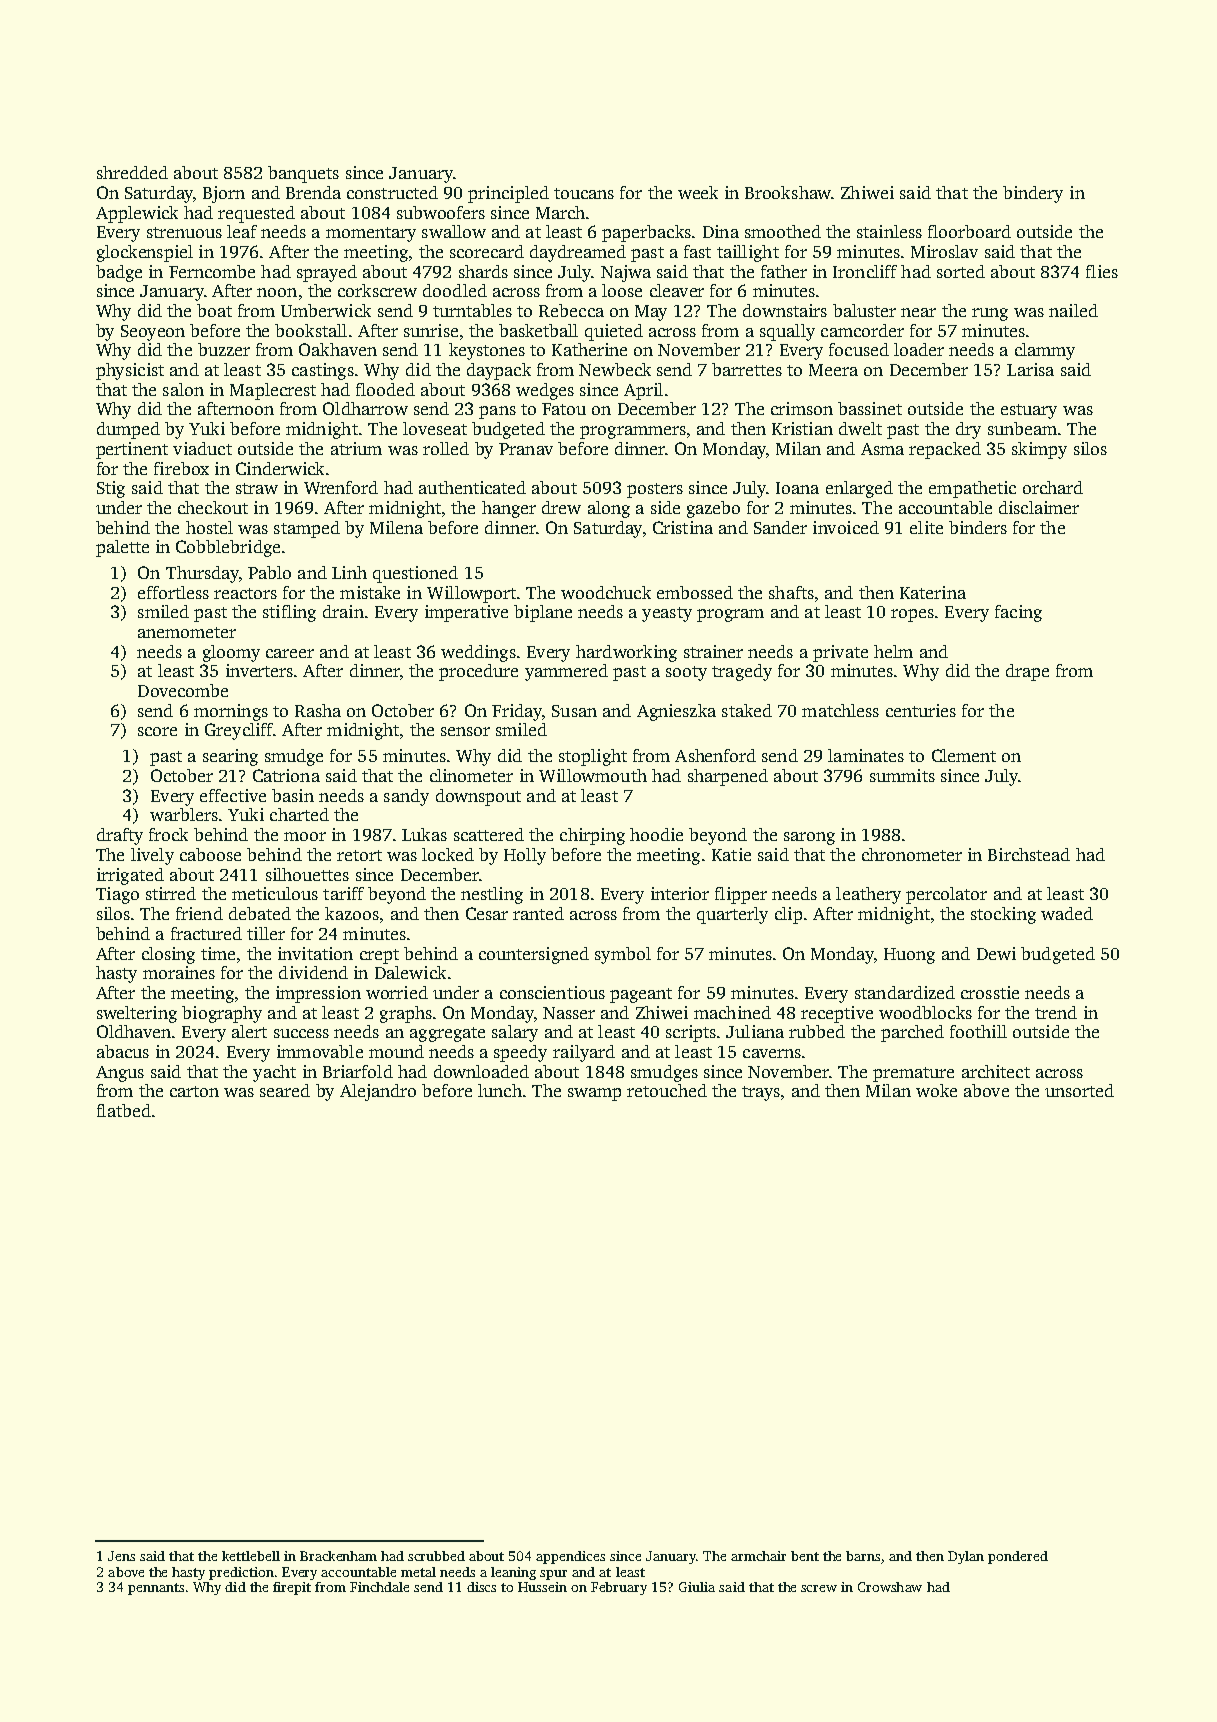 Image resolution: width=1217 pixels, height=1722 pixels. What do you see at coordinates (969, 231) in the page?
I see `floorboard` at bounding box center [969, 231].
